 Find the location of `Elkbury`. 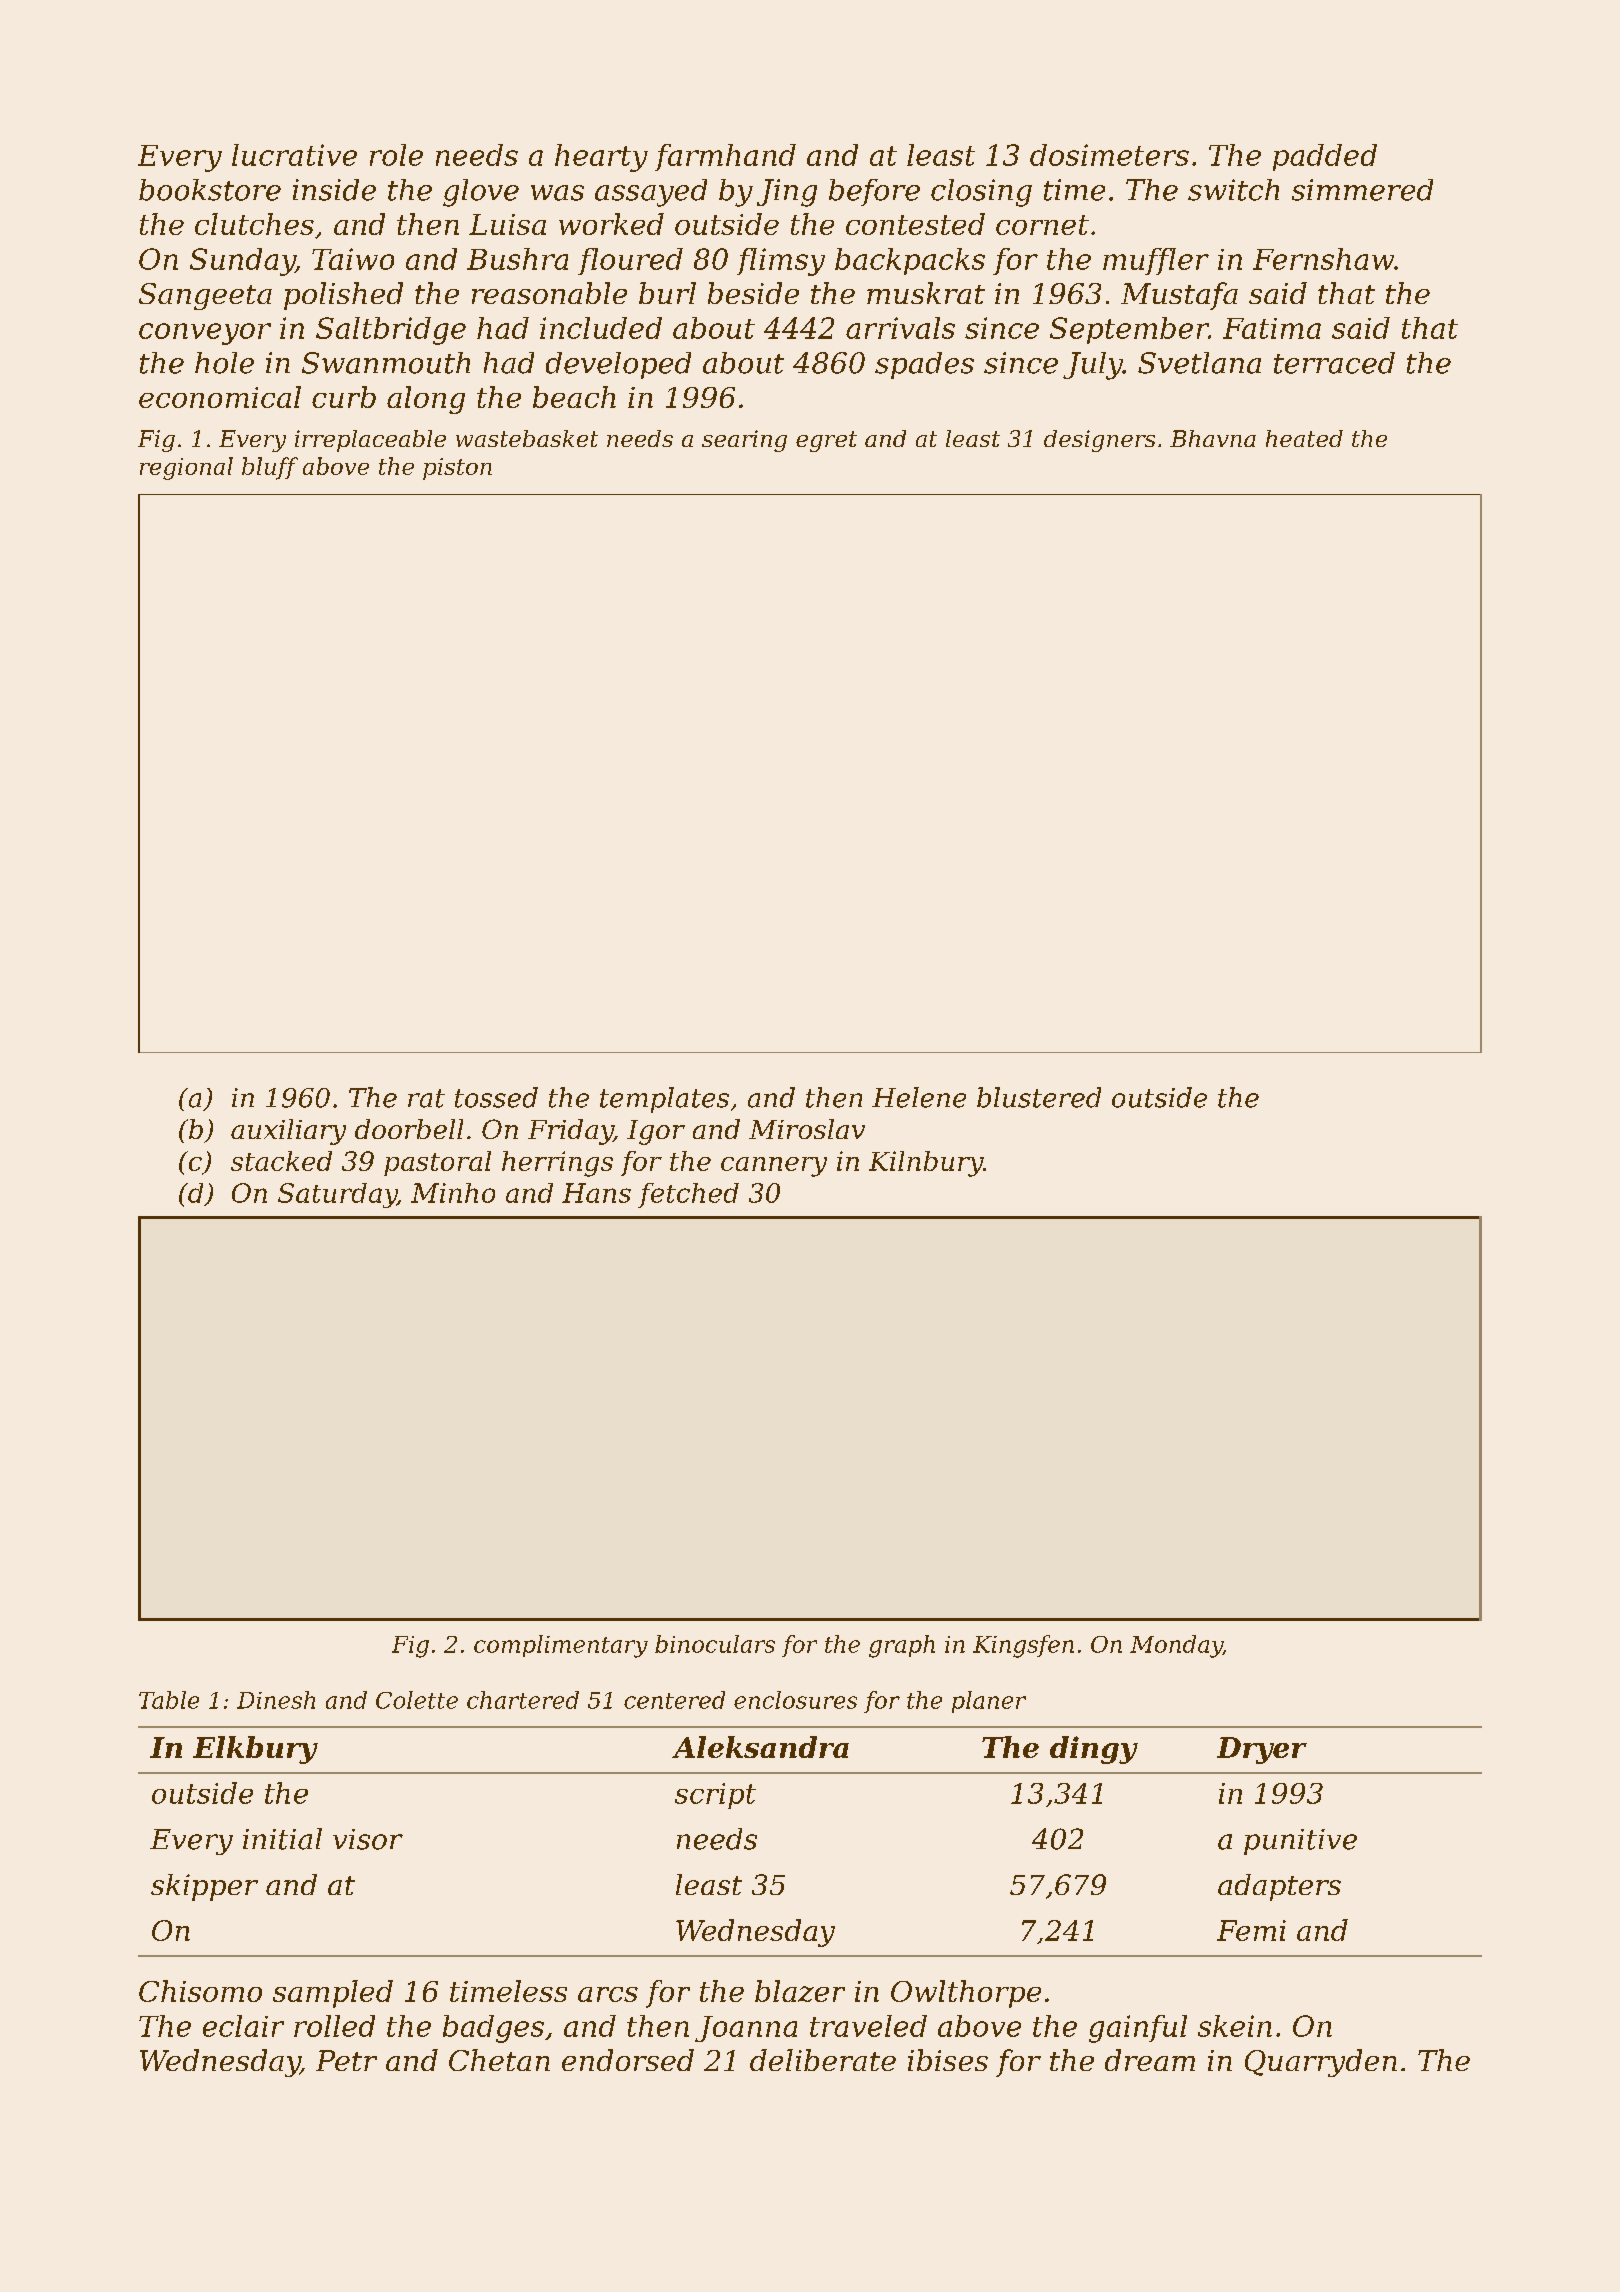

Elkbury is located at coordinates (255, 1750).
